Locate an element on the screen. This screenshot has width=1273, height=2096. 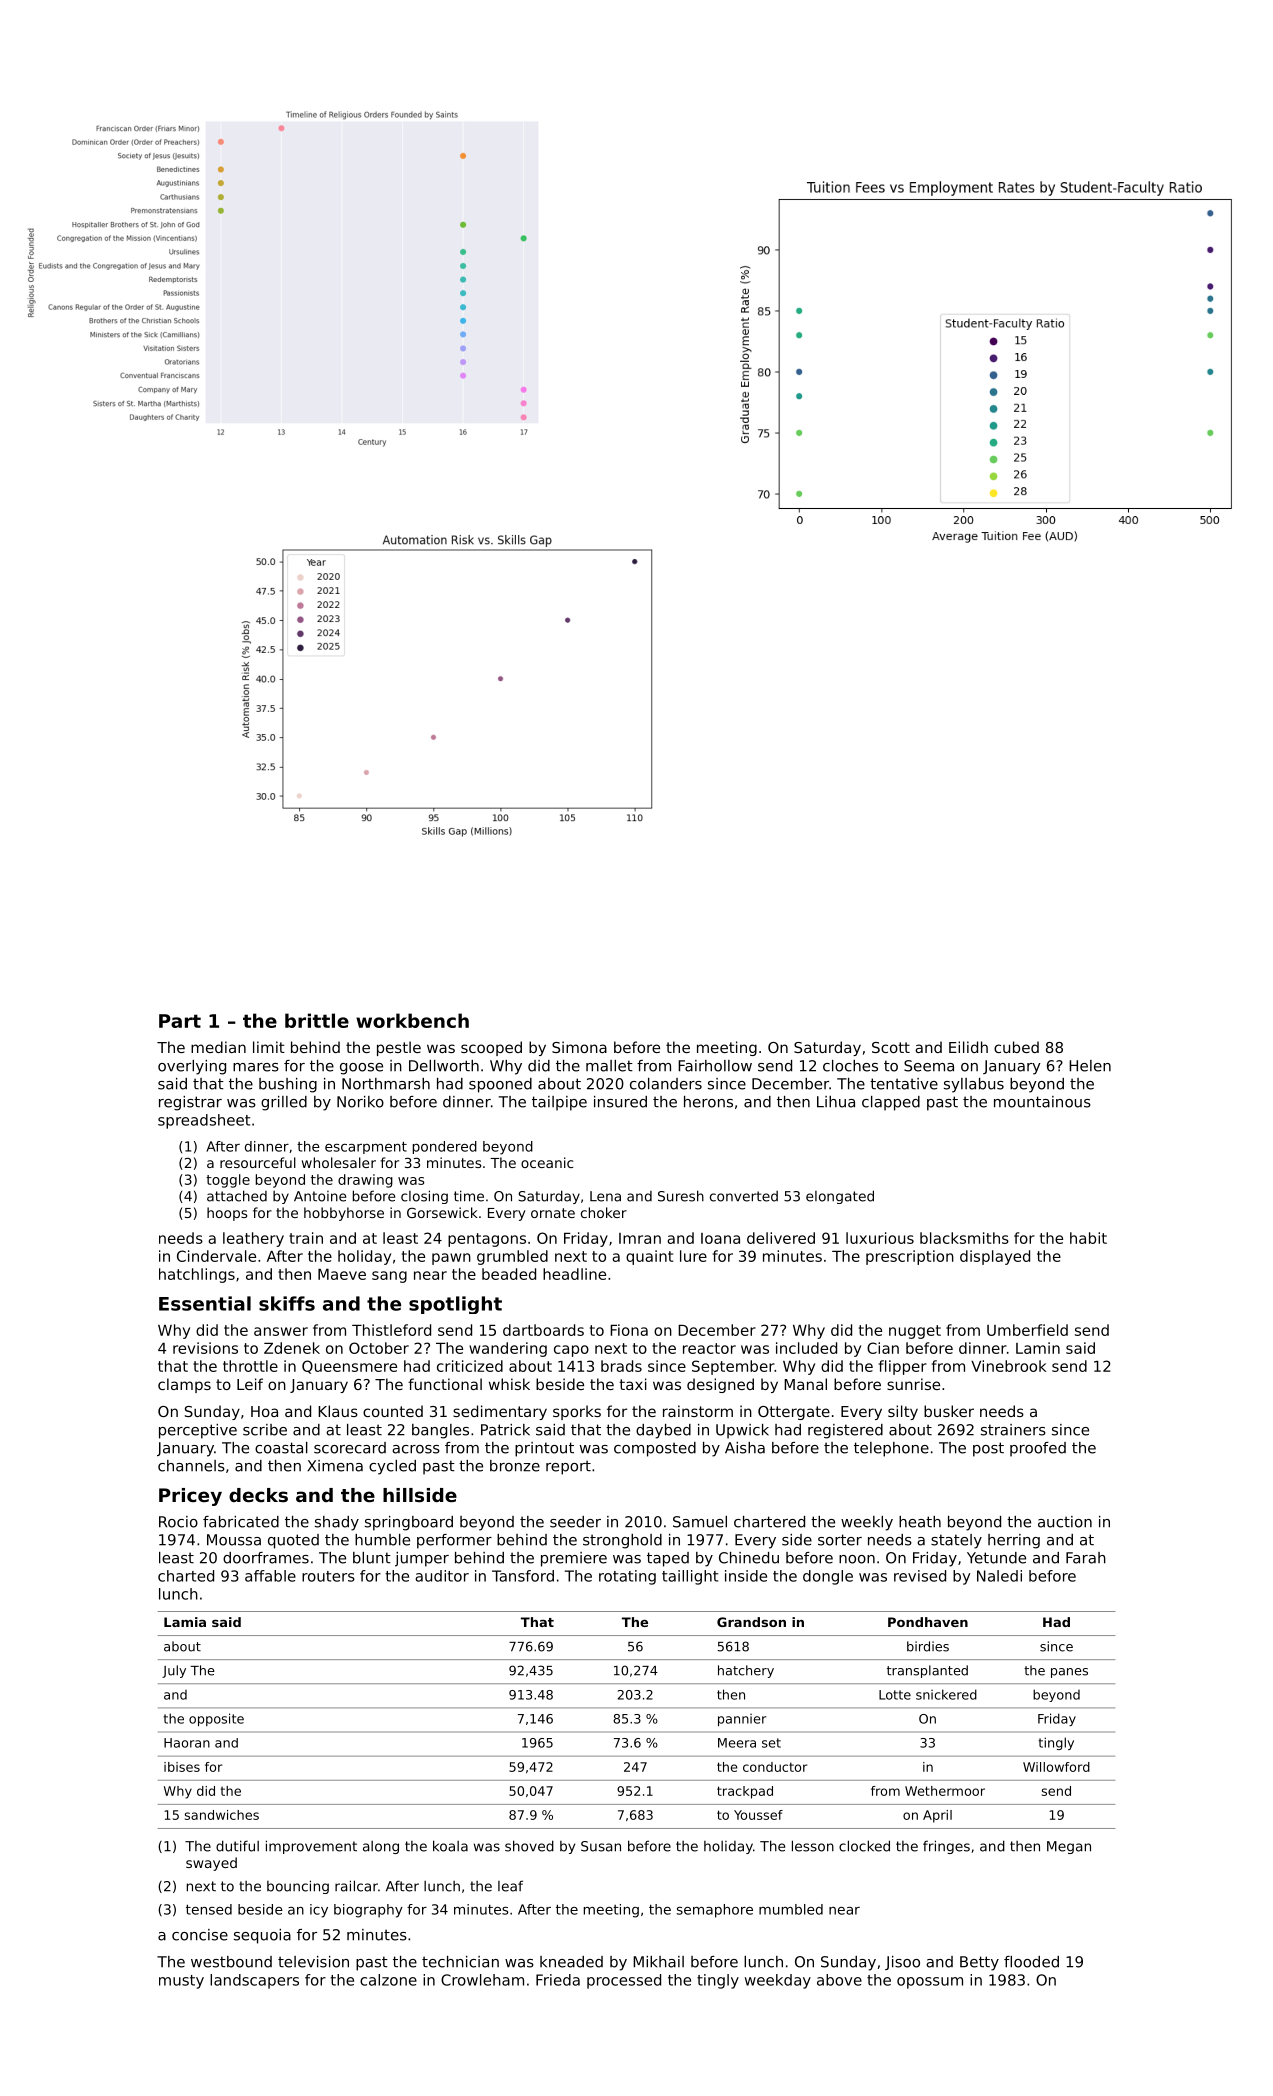
along is located at coordinates (381, 1847).
